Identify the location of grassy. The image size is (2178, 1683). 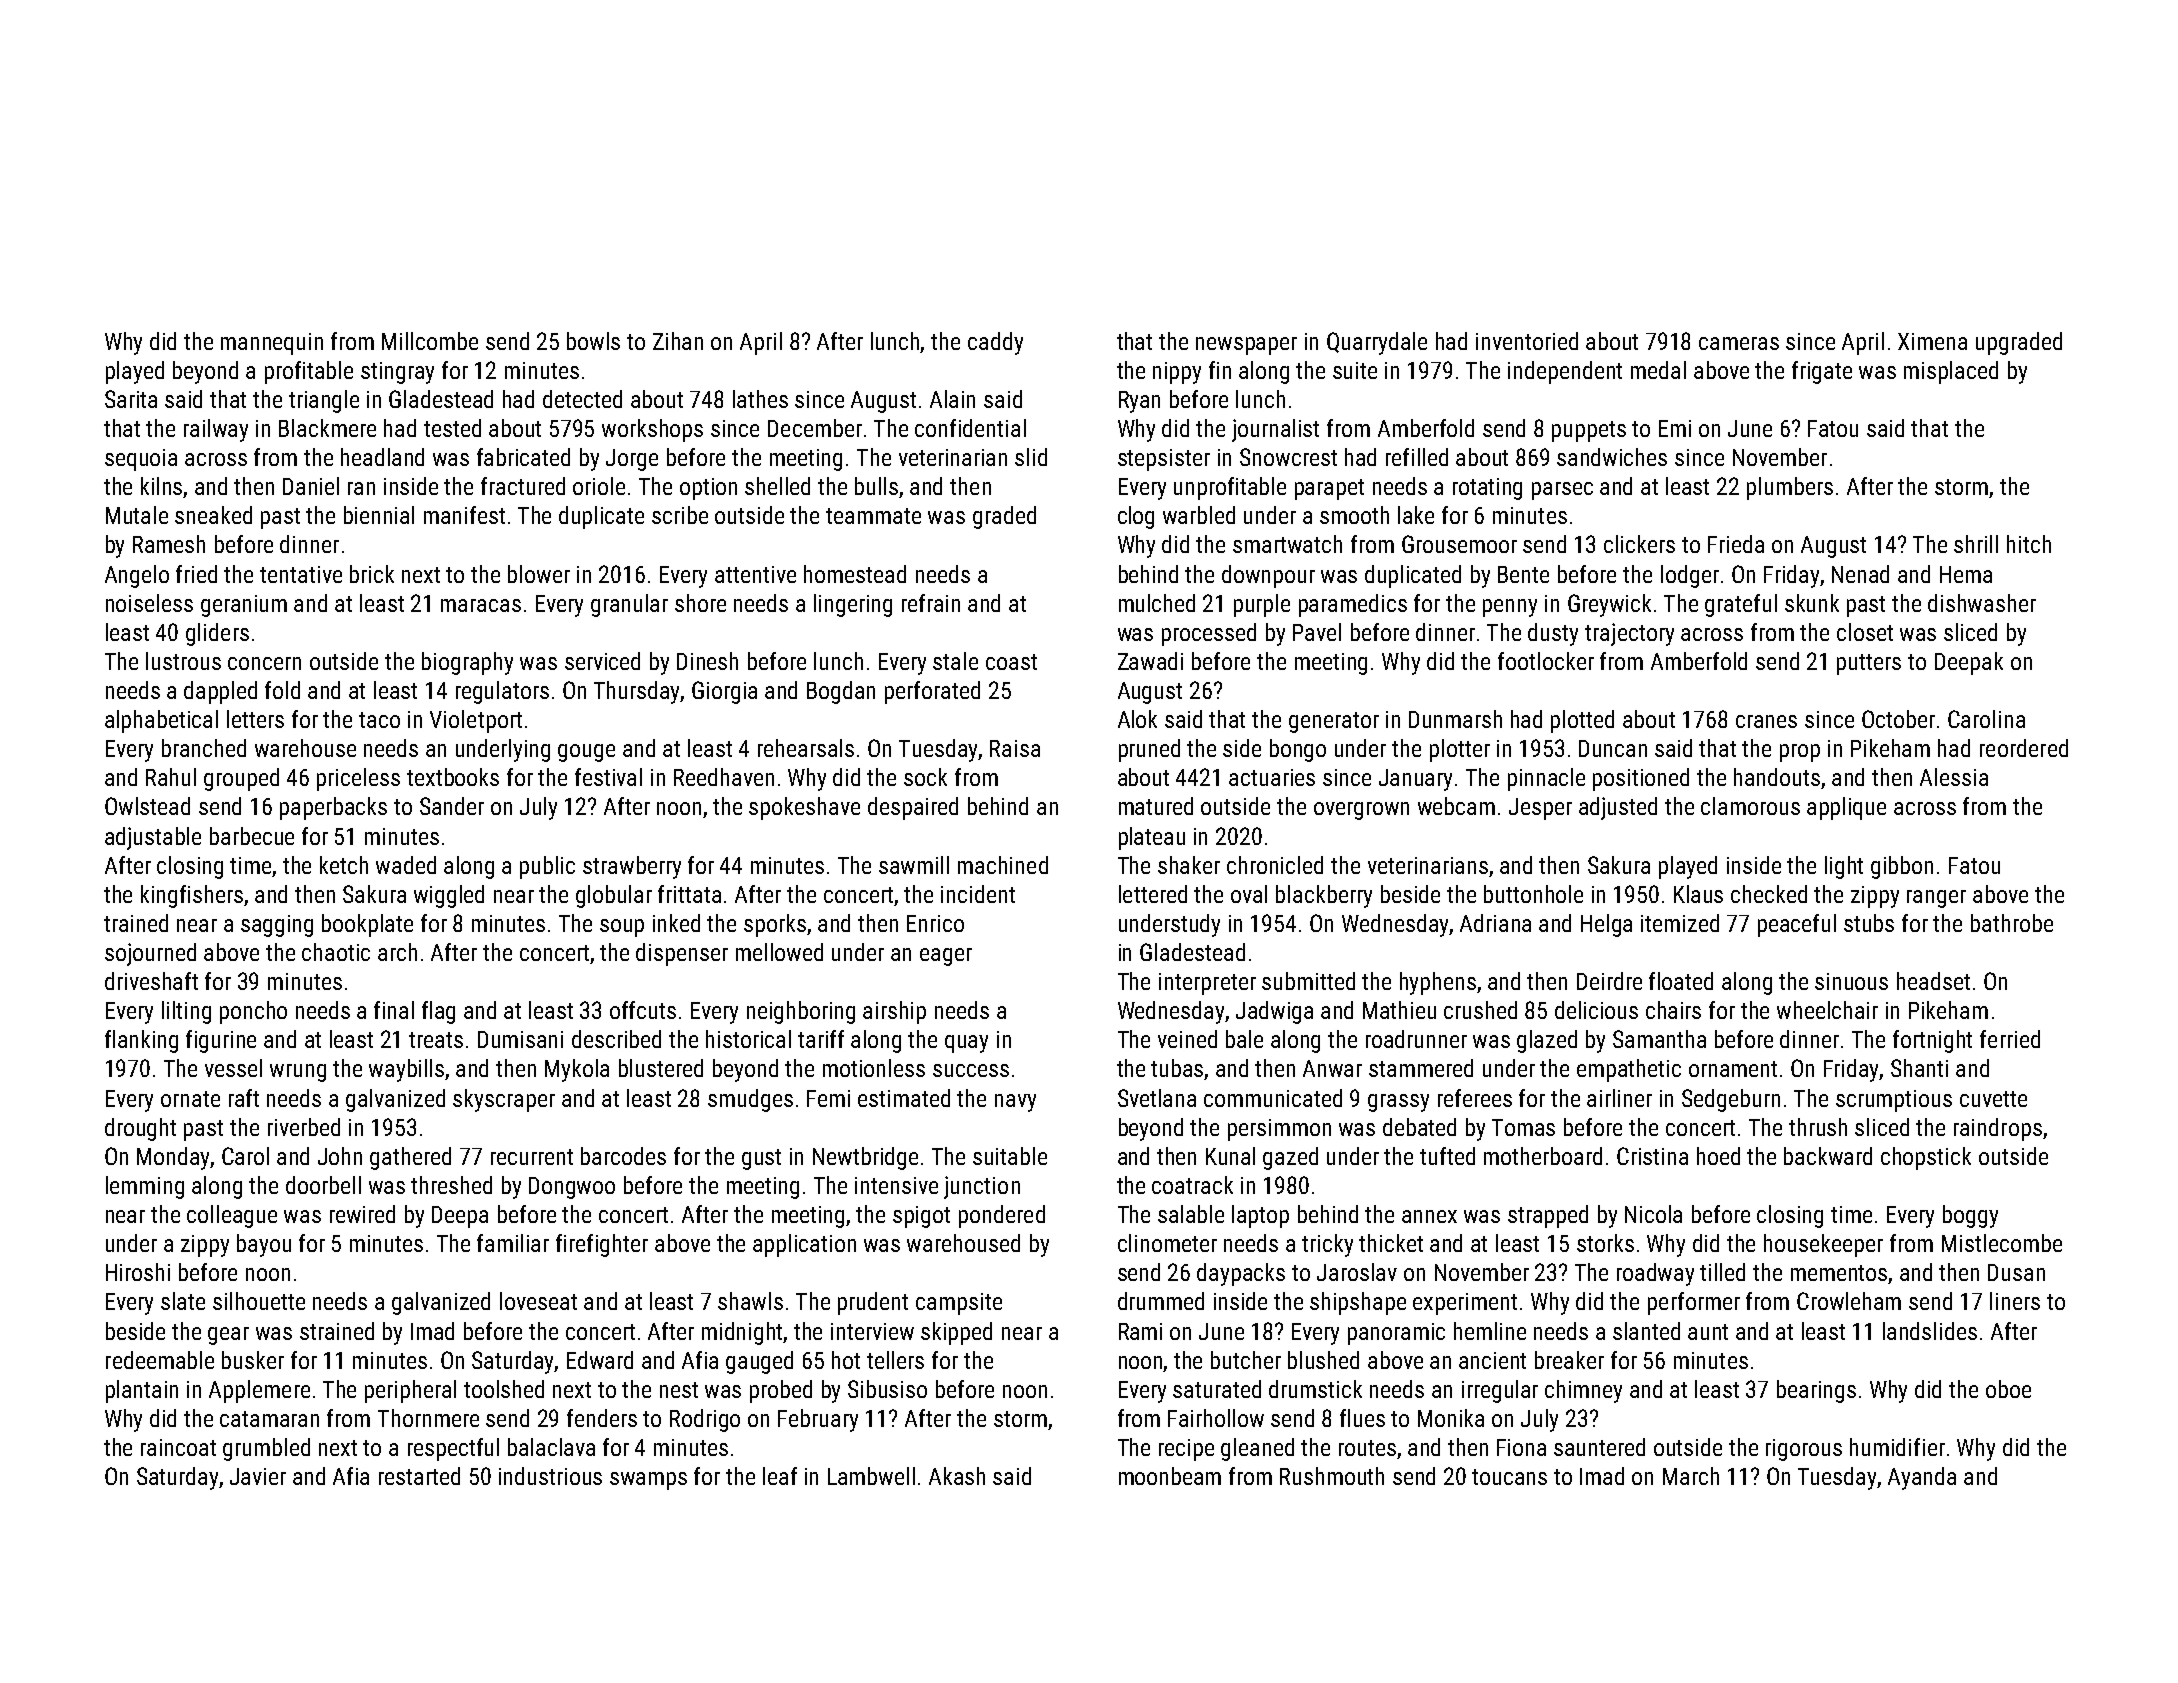
(1398, 1103).
